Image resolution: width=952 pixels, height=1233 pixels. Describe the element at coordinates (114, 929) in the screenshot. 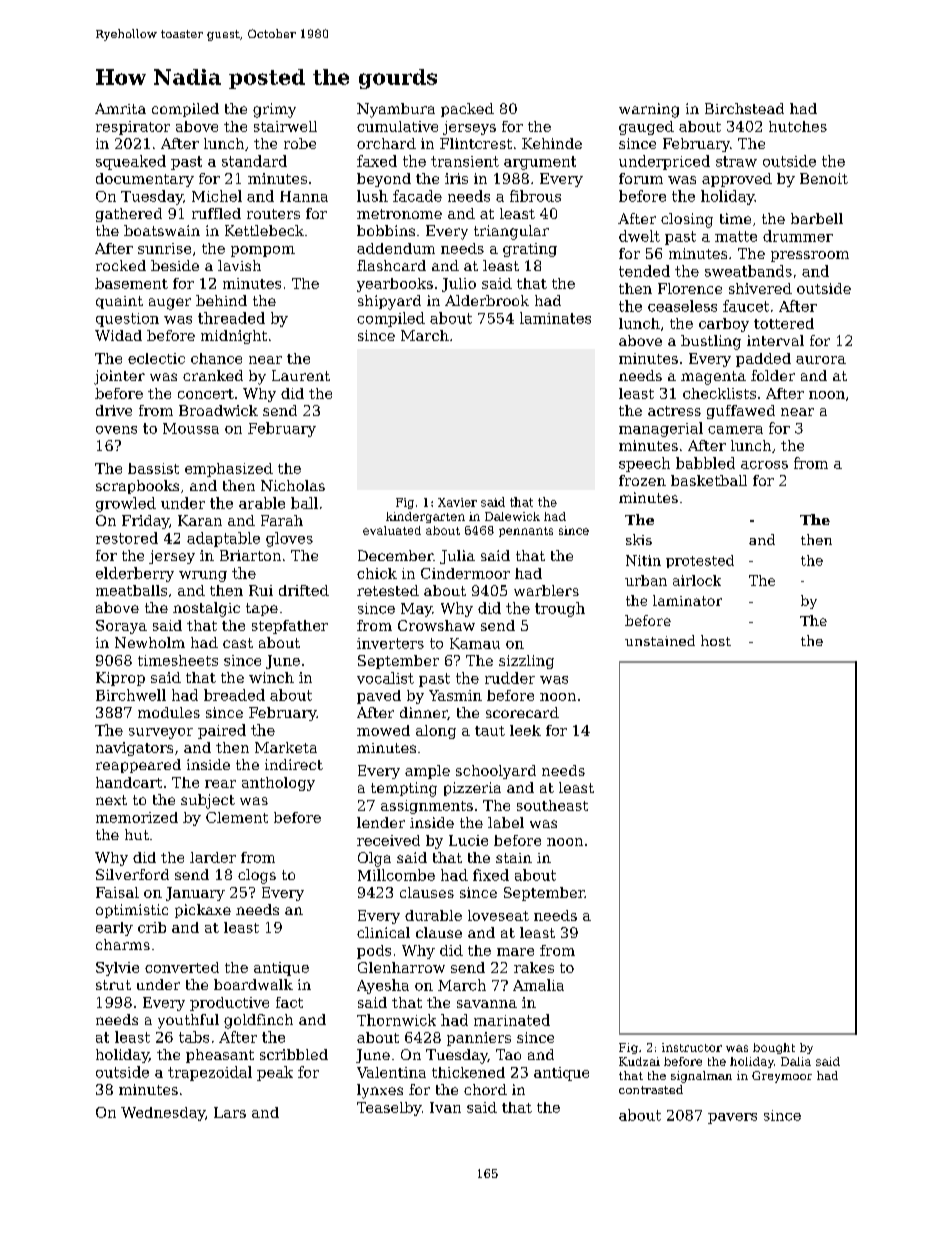

I see `early` at that location.
